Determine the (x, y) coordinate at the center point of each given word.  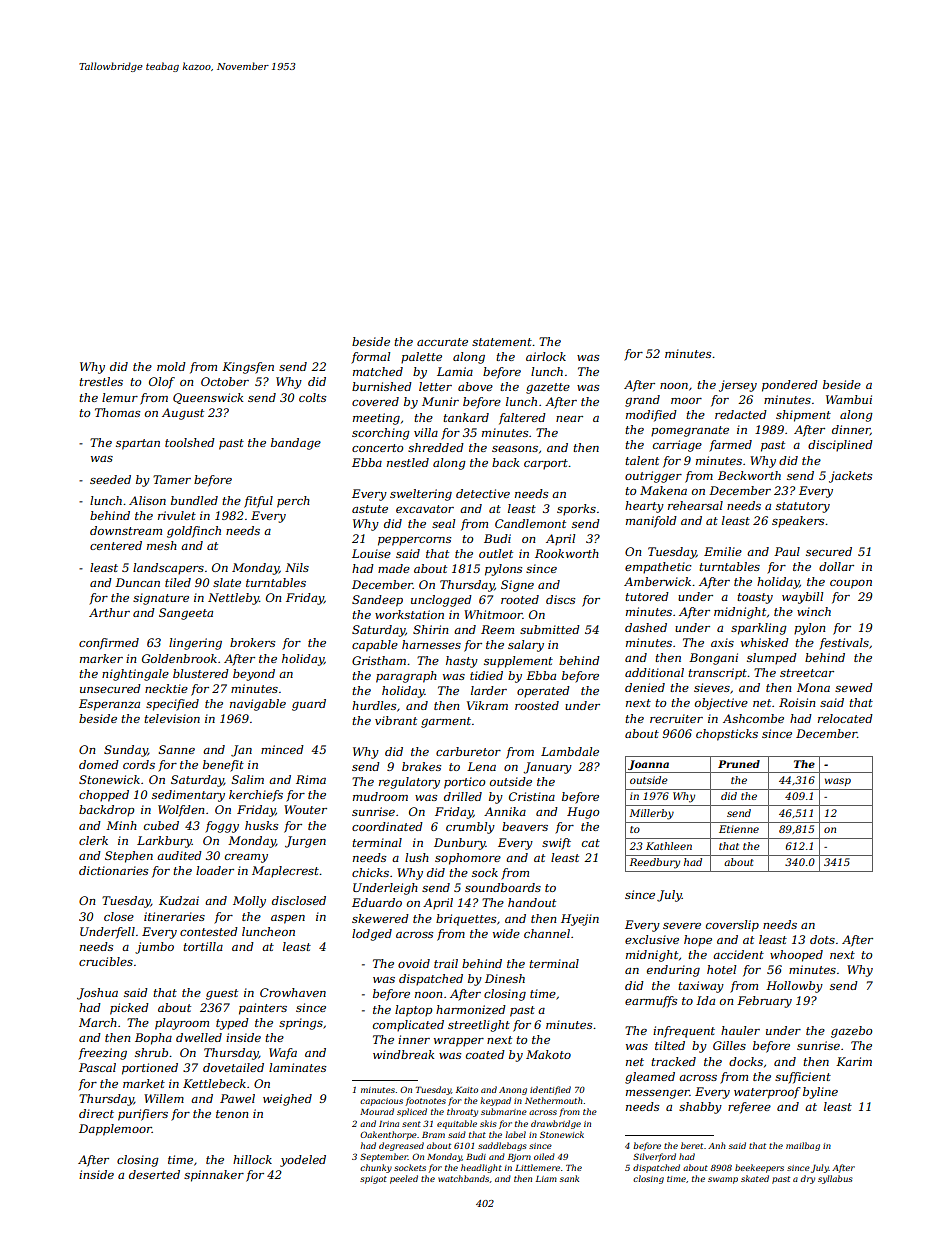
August (183, 414)
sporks (576, 510)
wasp (838, 782)
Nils (297, 567)
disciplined (840, 446)
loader (215, 870)
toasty (755, 598)
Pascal (97, 1067)
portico (464, 783)
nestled (408, 462)
